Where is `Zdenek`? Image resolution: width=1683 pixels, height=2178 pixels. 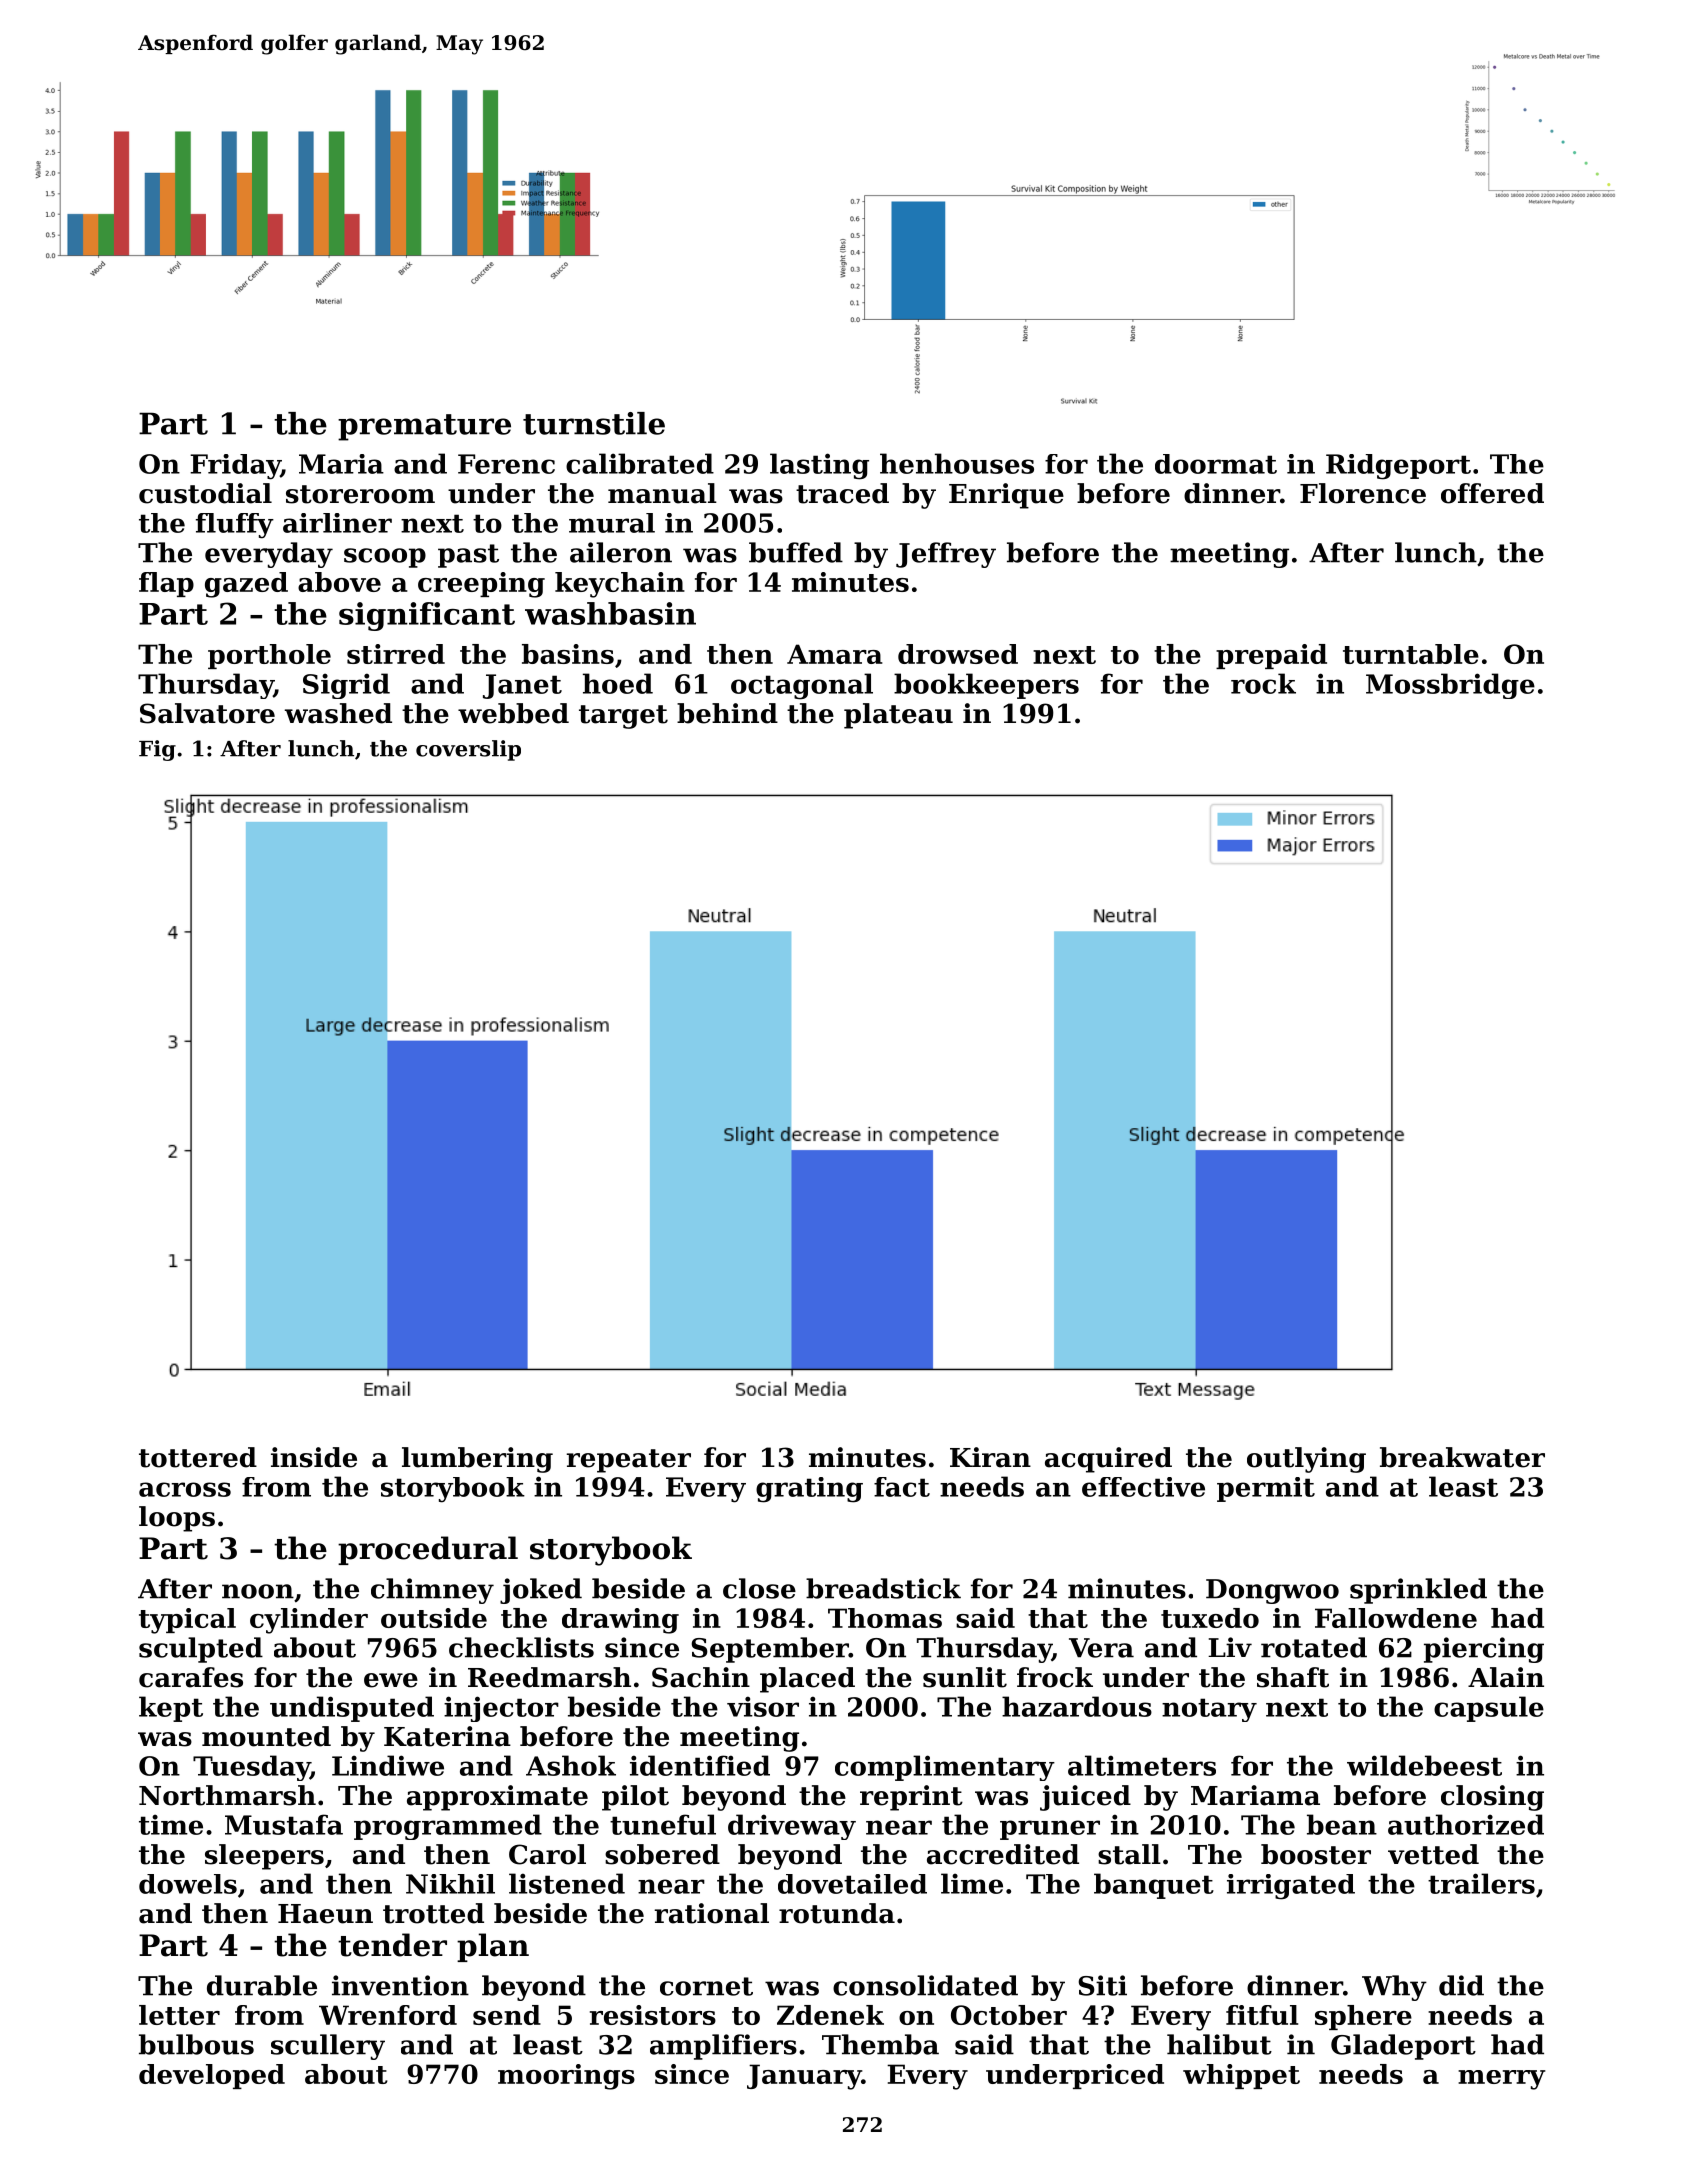
Zdenek is located at coordinates (830, 2015).
